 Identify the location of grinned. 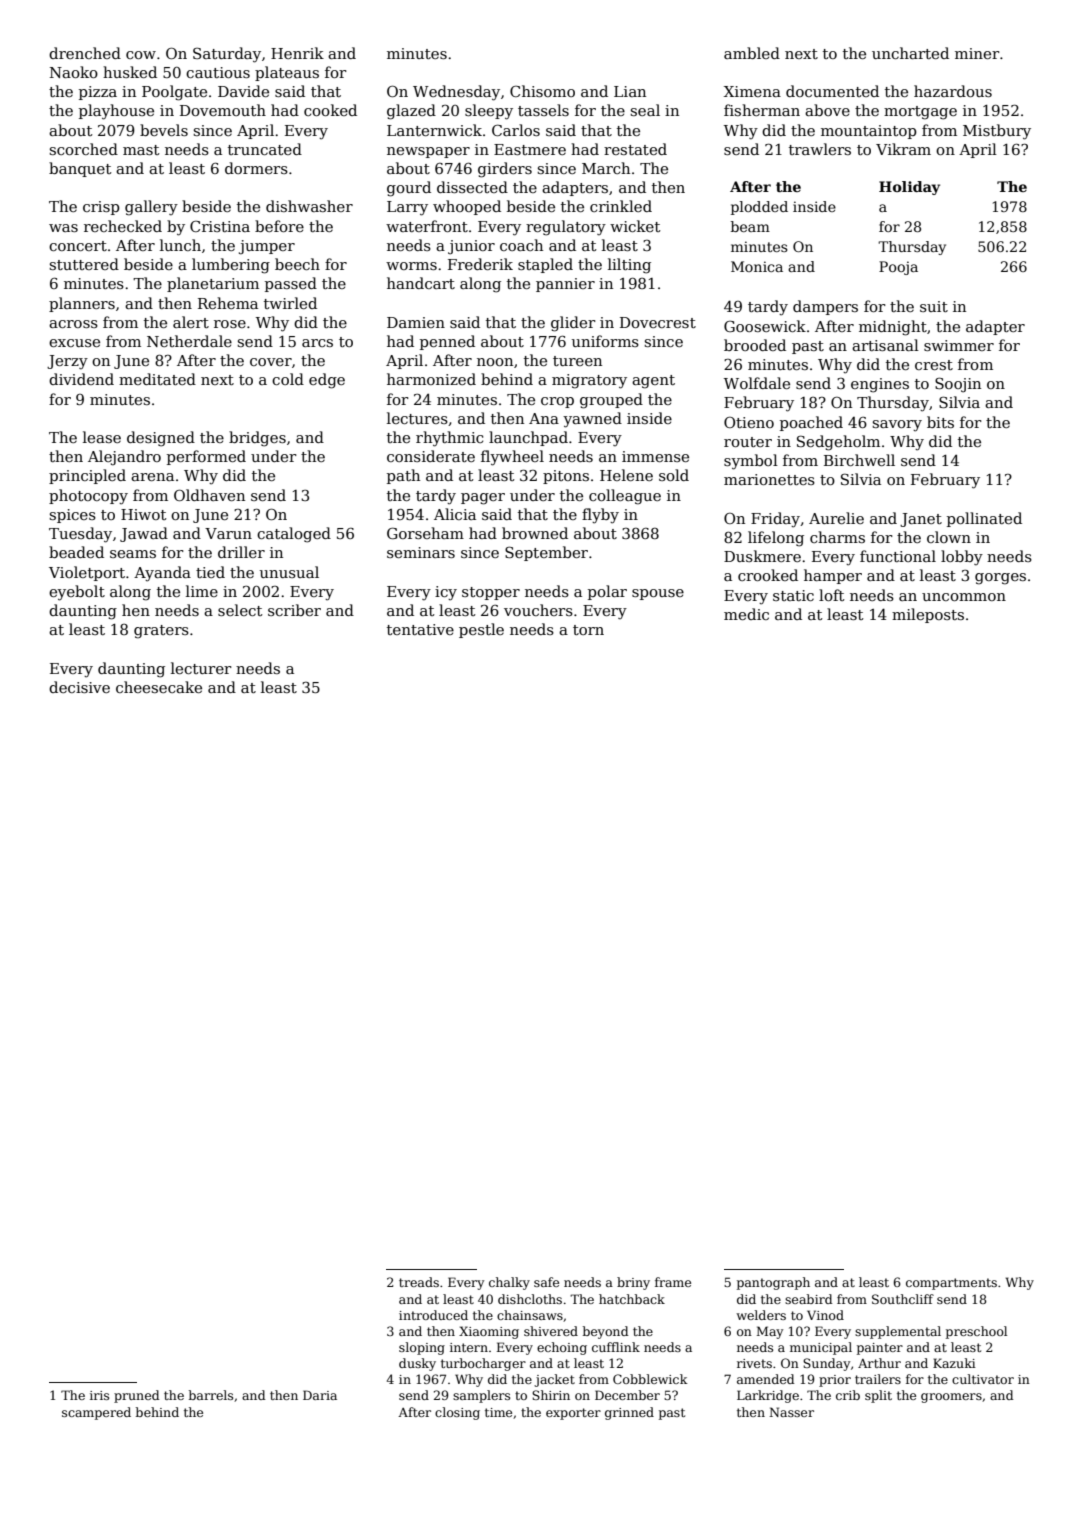
(629, 1413).
